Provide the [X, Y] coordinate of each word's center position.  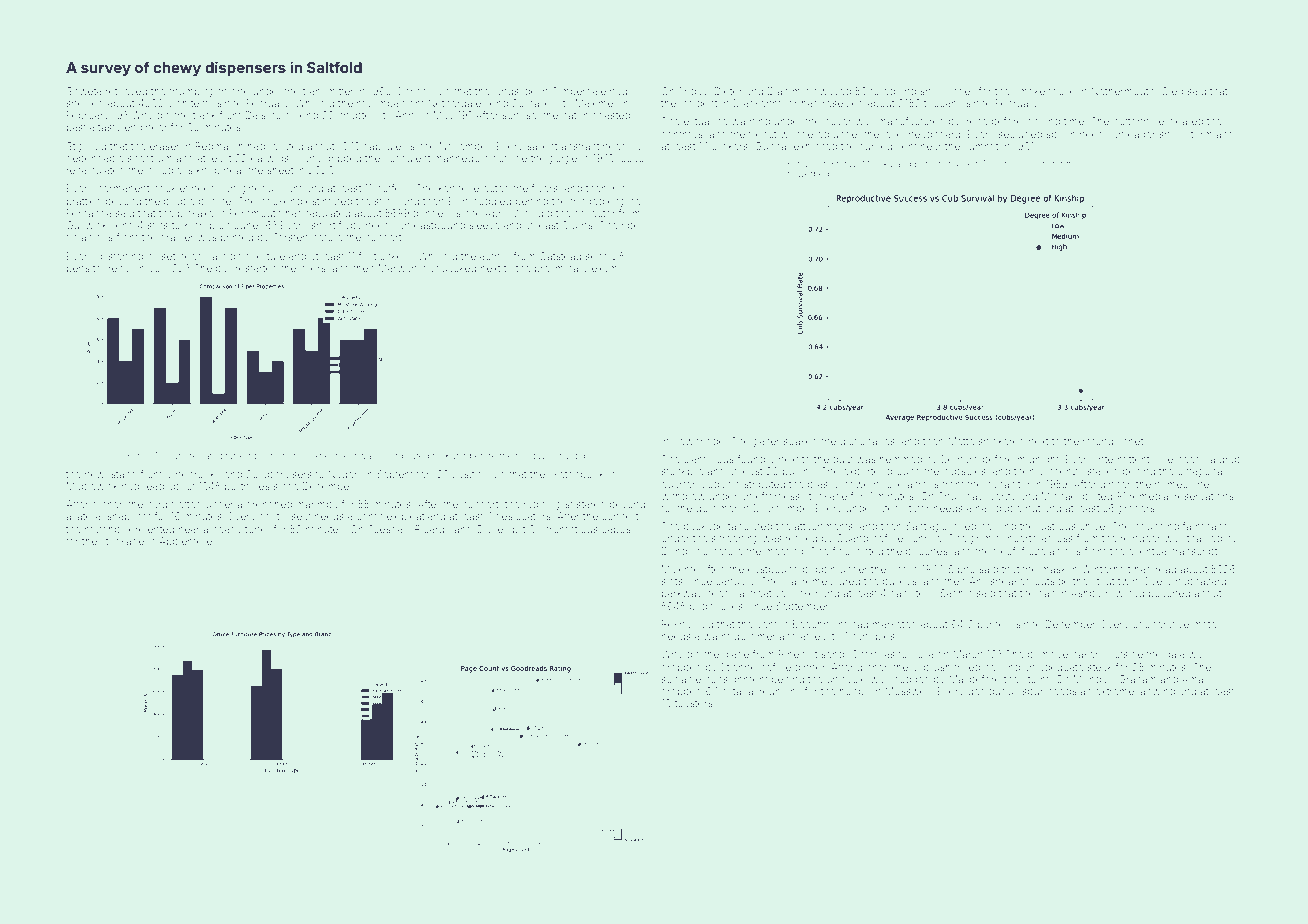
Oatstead [560, 256]
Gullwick [86, 225]
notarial [738, 691]
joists [1038, 164]
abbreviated [197, 455]
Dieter [728, 91]
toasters [694, 703]
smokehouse [1045, 91]
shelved [85, 103]
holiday [530, 456]
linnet [1130, 441]
